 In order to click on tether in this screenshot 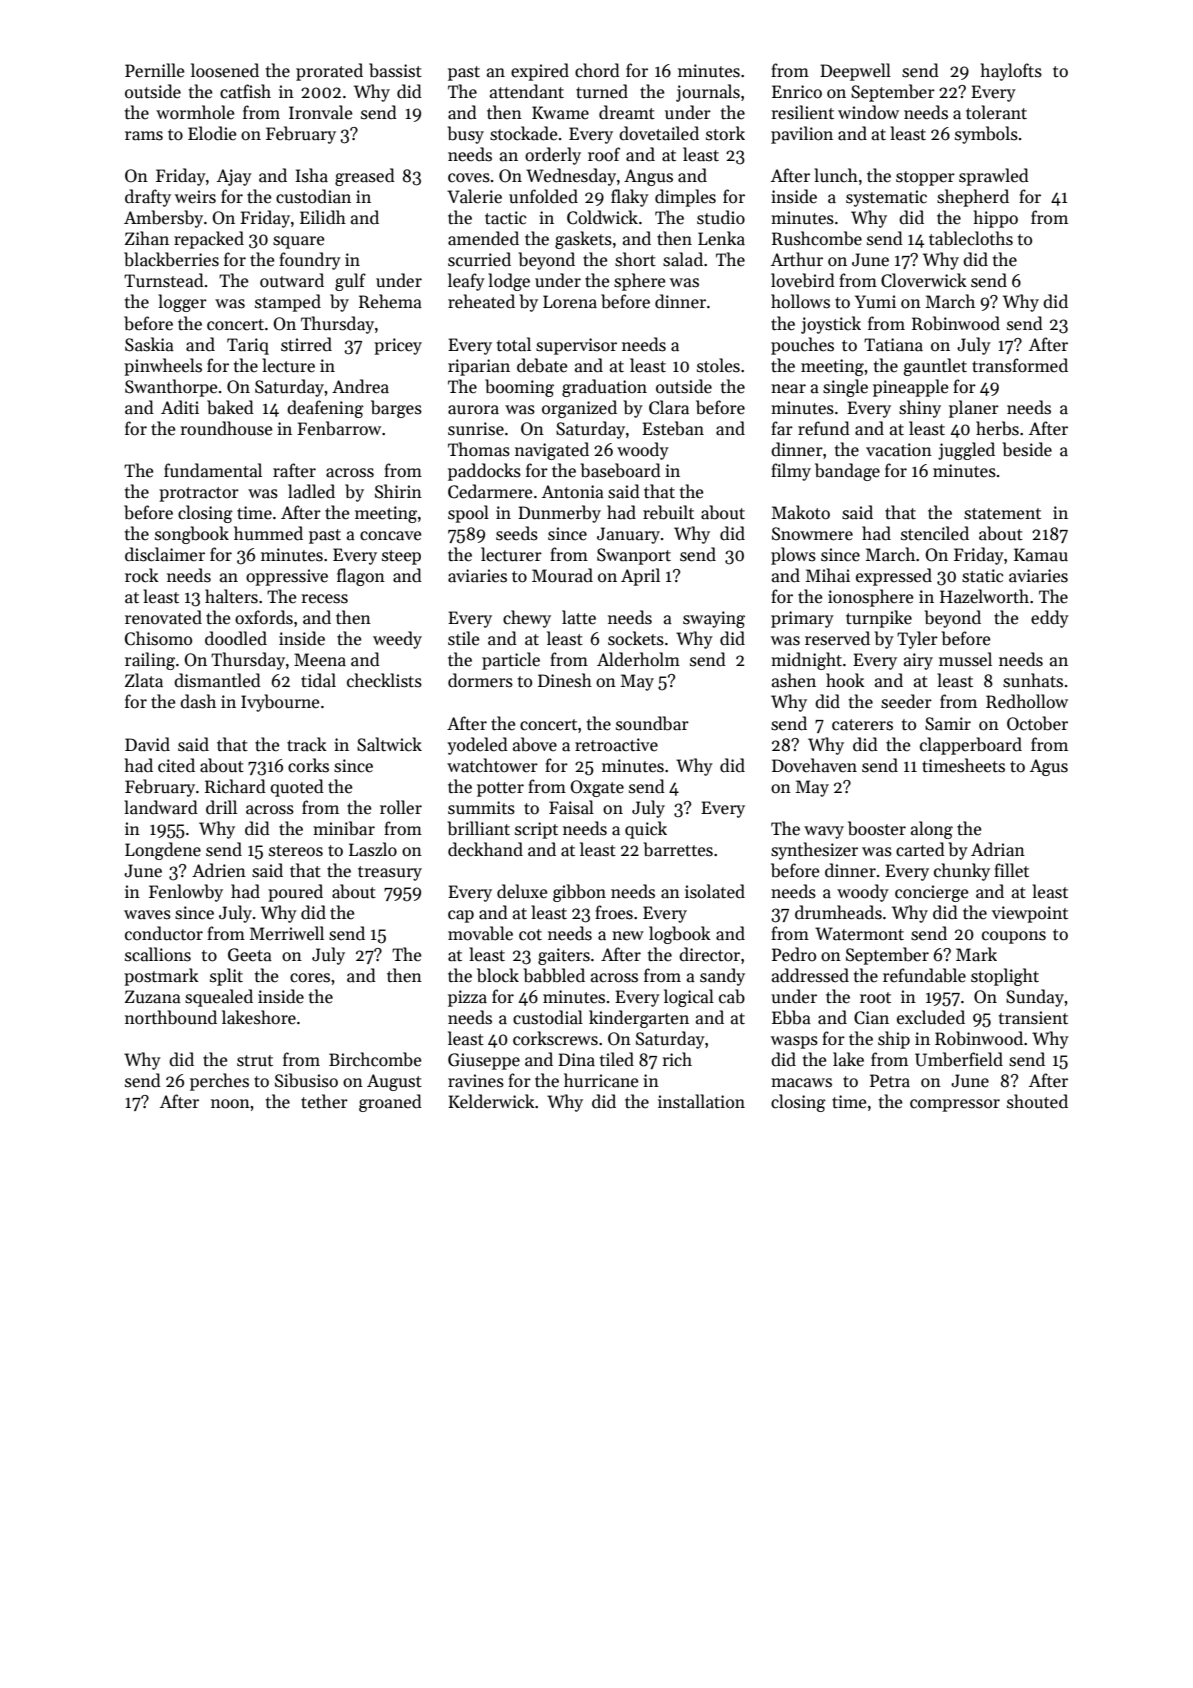, I will do `click(324, 1101)`.
